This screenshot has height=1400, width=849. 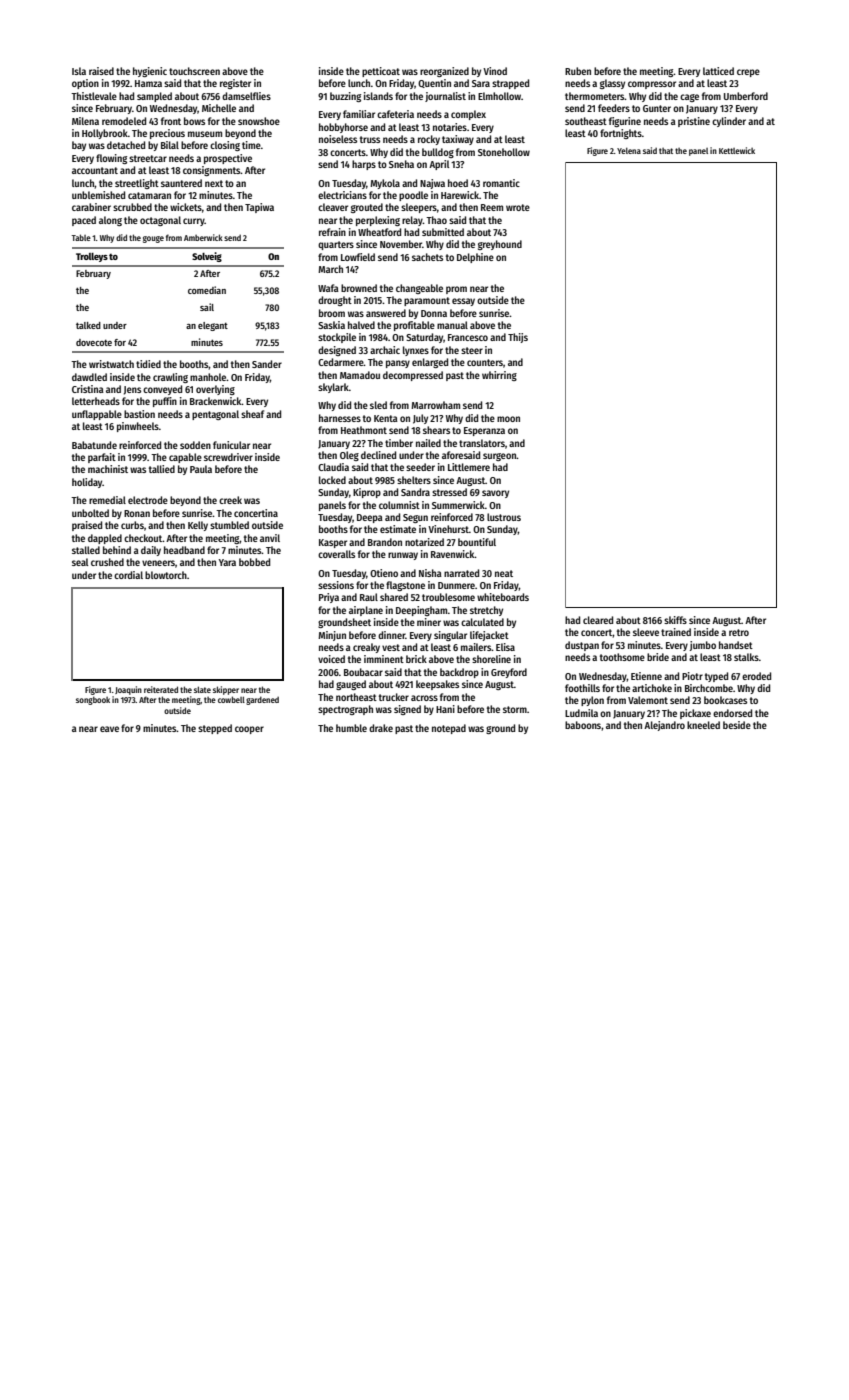 I want to click on petticoat, so click(x=381, y=72).
